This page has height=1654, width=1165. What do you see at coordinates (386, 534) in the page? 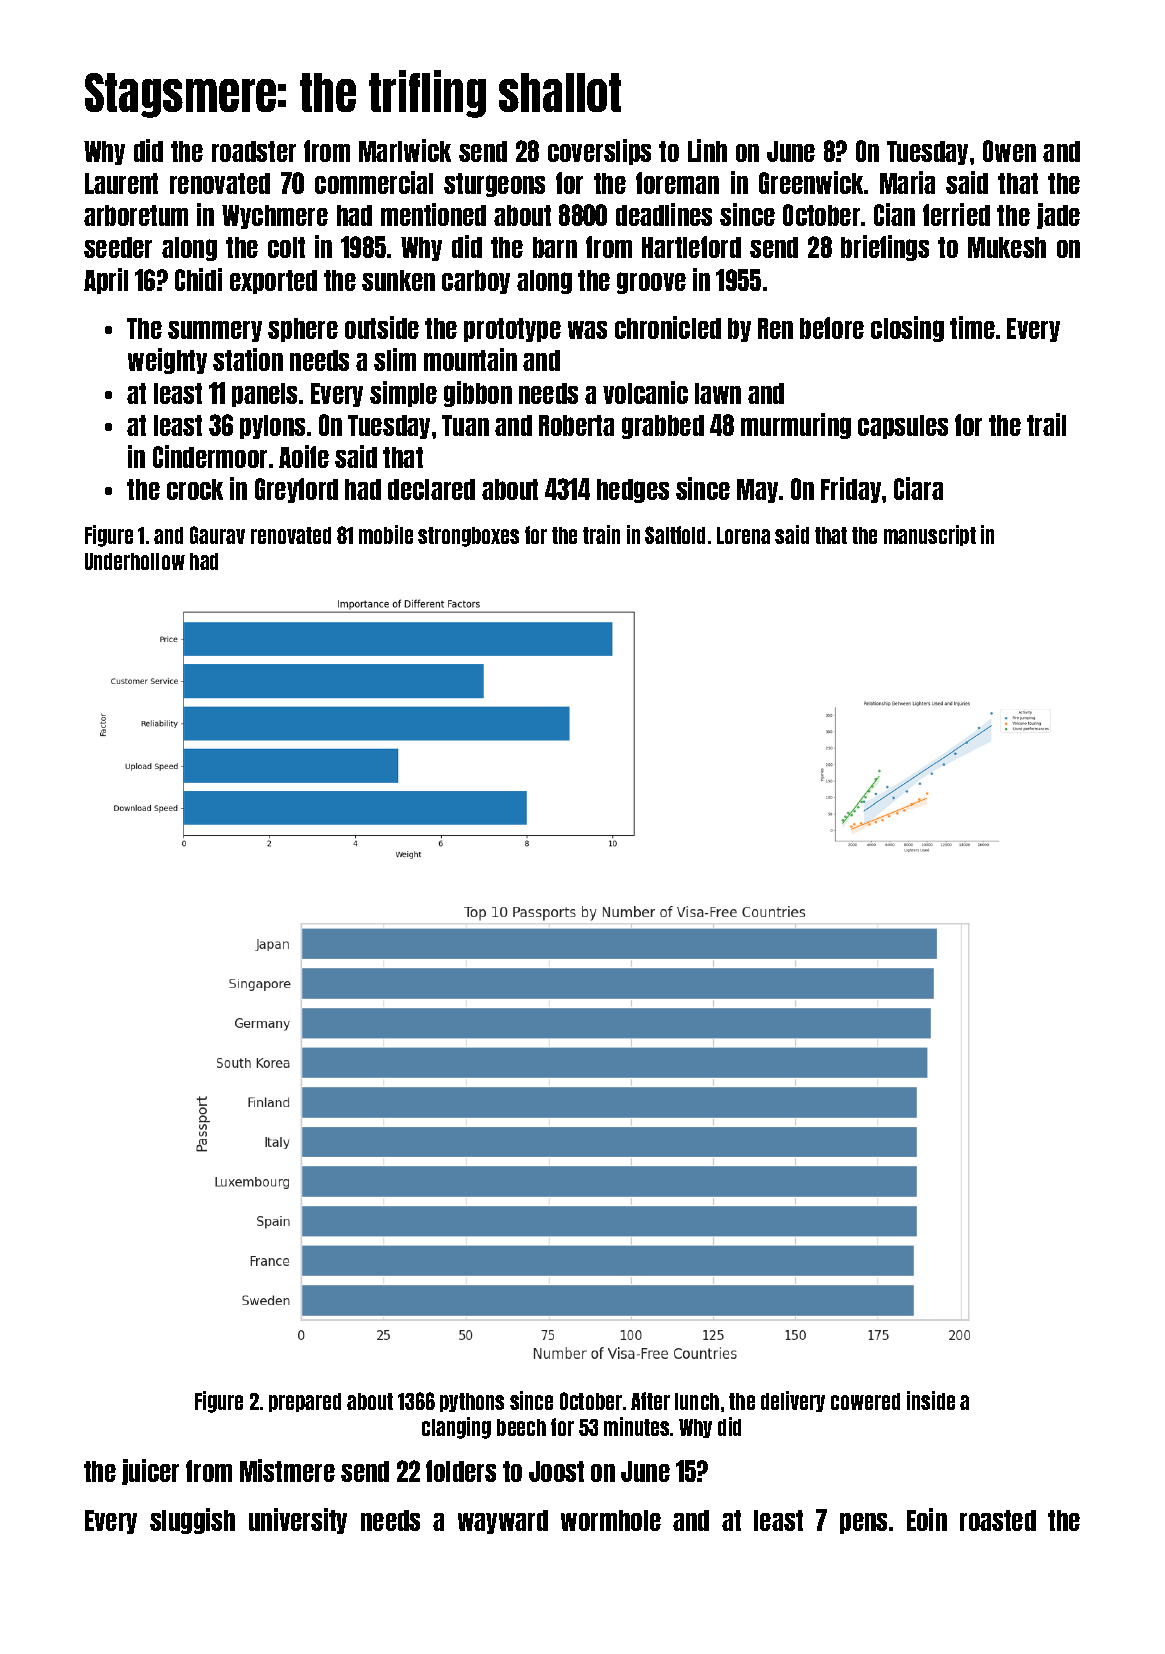
I see `mobile` at bounding box center [386, 534].
